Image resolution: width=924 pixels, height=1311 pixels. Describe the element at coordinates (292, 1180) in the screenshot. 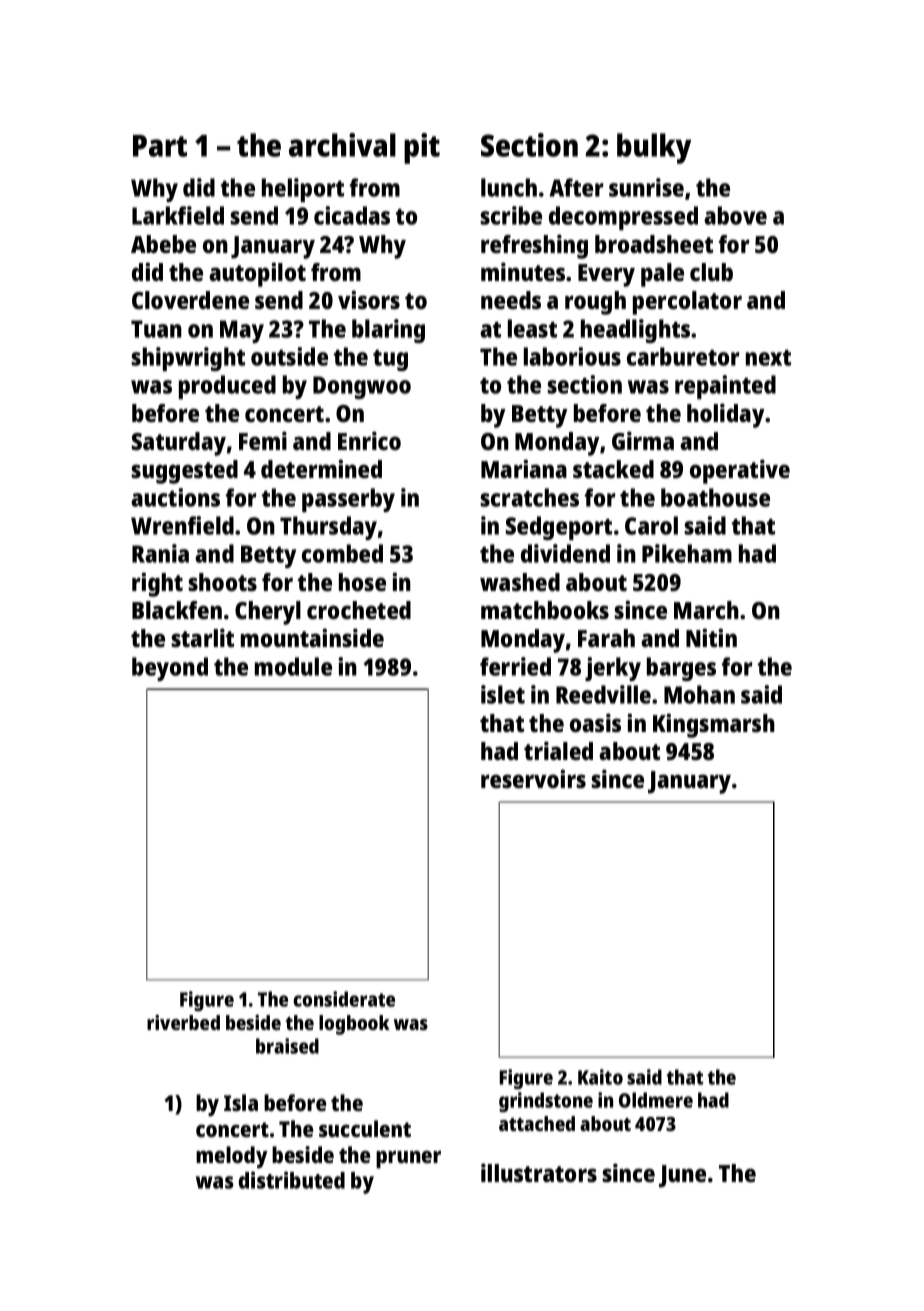

I see `distributed` at that location.
